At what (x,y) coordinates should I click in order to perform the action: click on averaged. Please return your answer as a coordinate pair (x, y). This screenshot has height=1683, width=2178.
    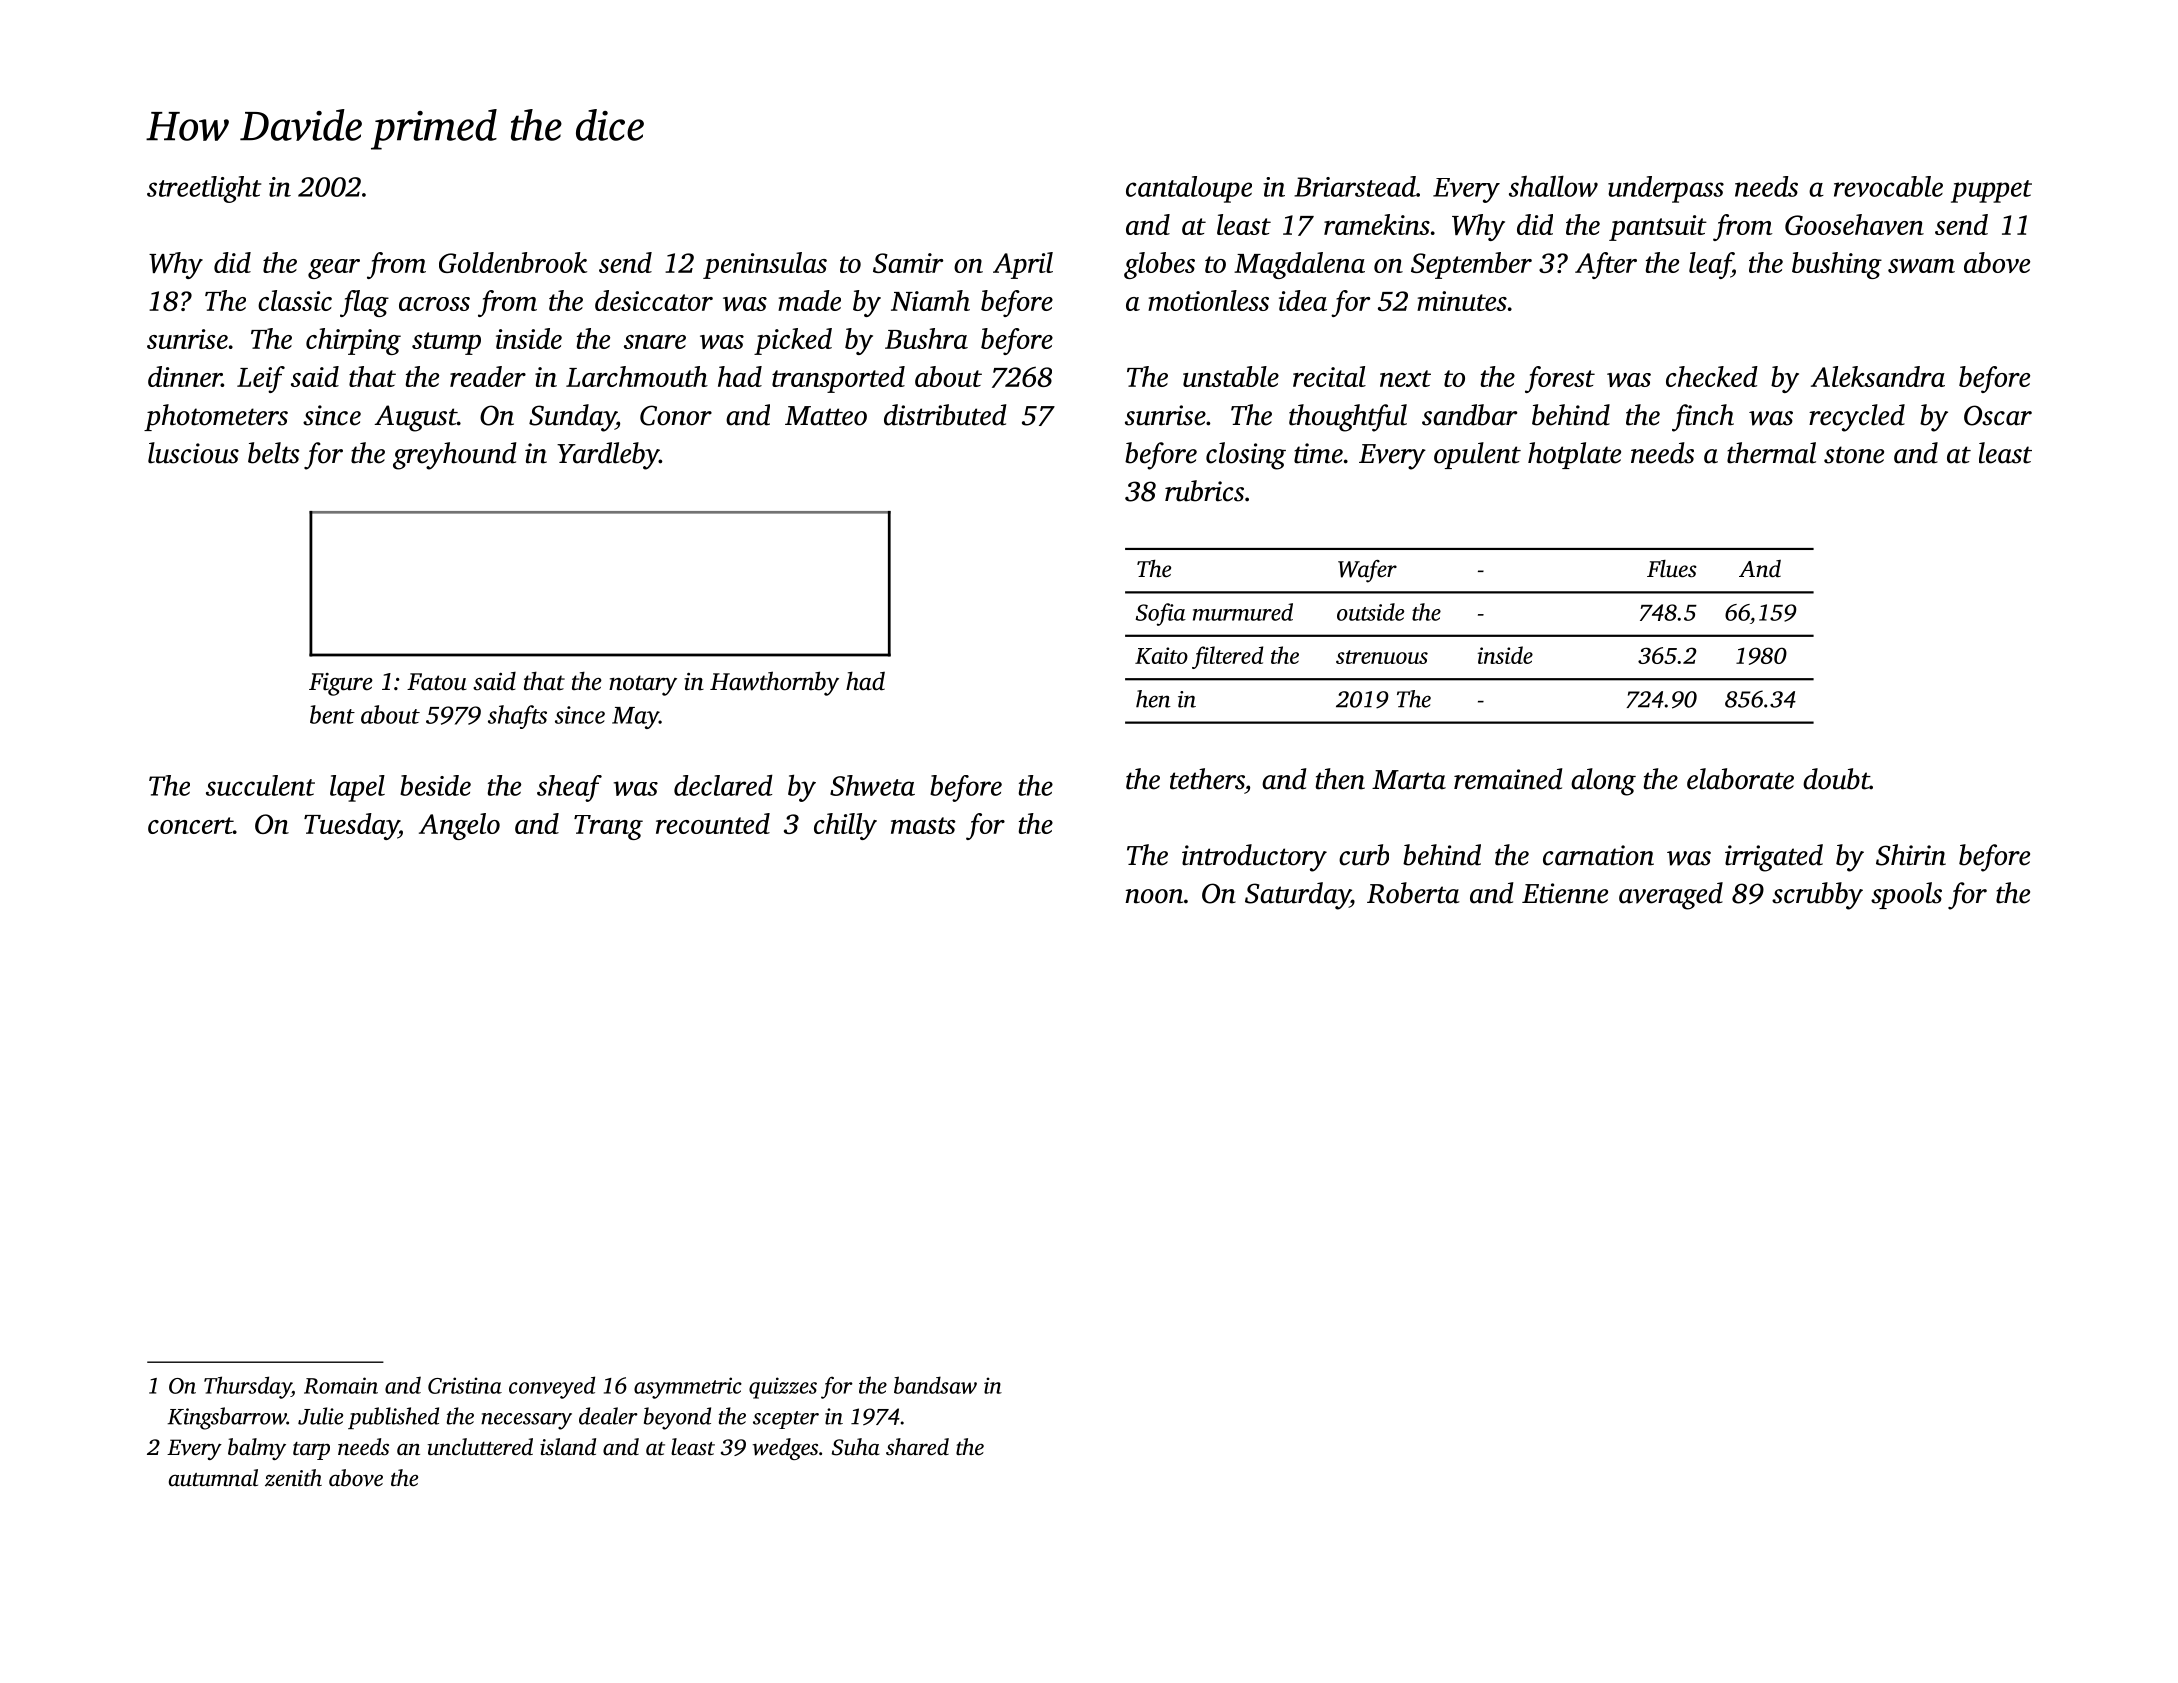
    Looking at the image, I should click on (1671, 896).
